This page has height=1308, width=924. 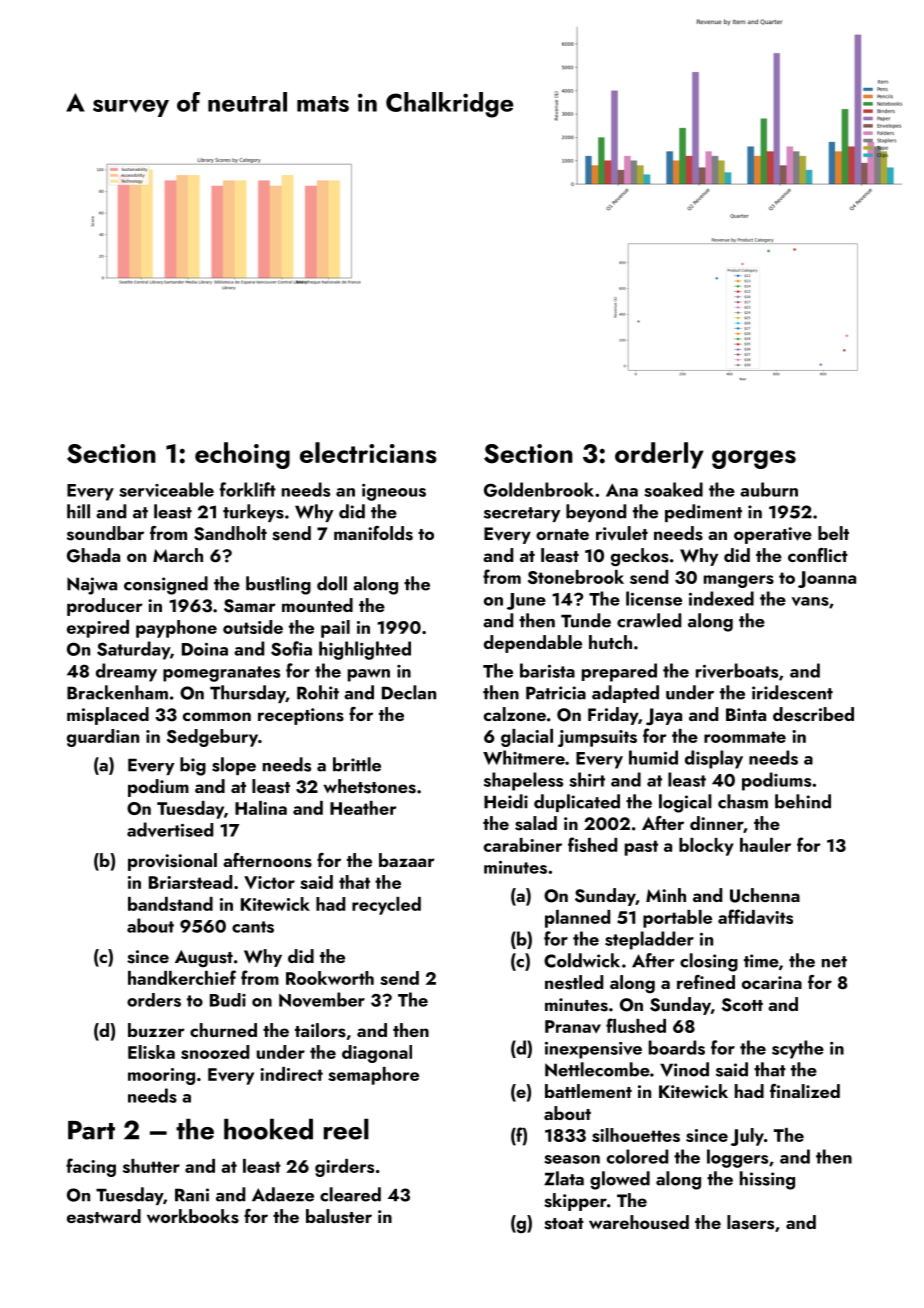 What do you see at coordinates (108, 716) in the page?
I see `misplaced` at bounding box center [108, 716].
